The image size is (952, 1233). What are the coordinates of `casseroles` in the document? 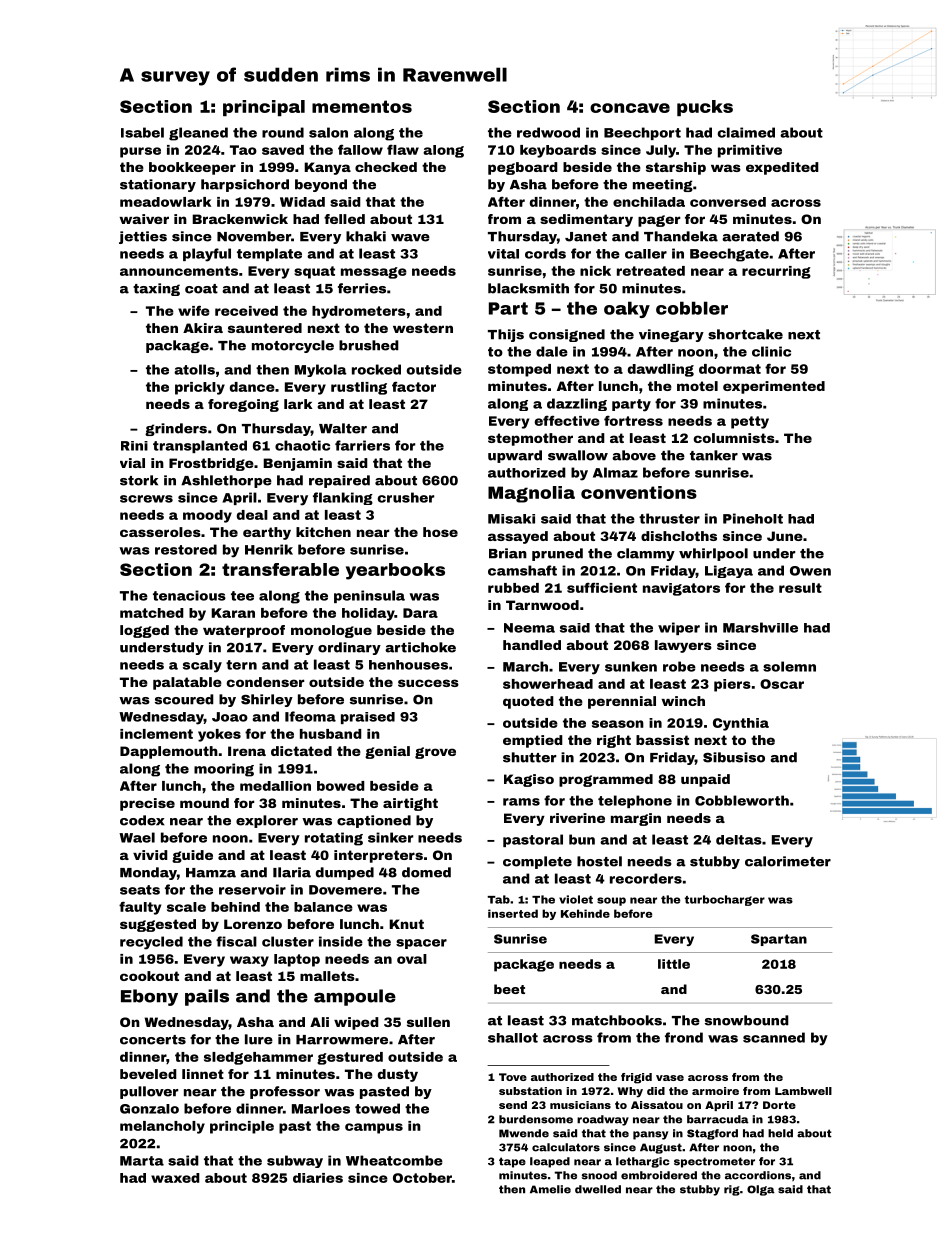 It's located at (160, 532).
